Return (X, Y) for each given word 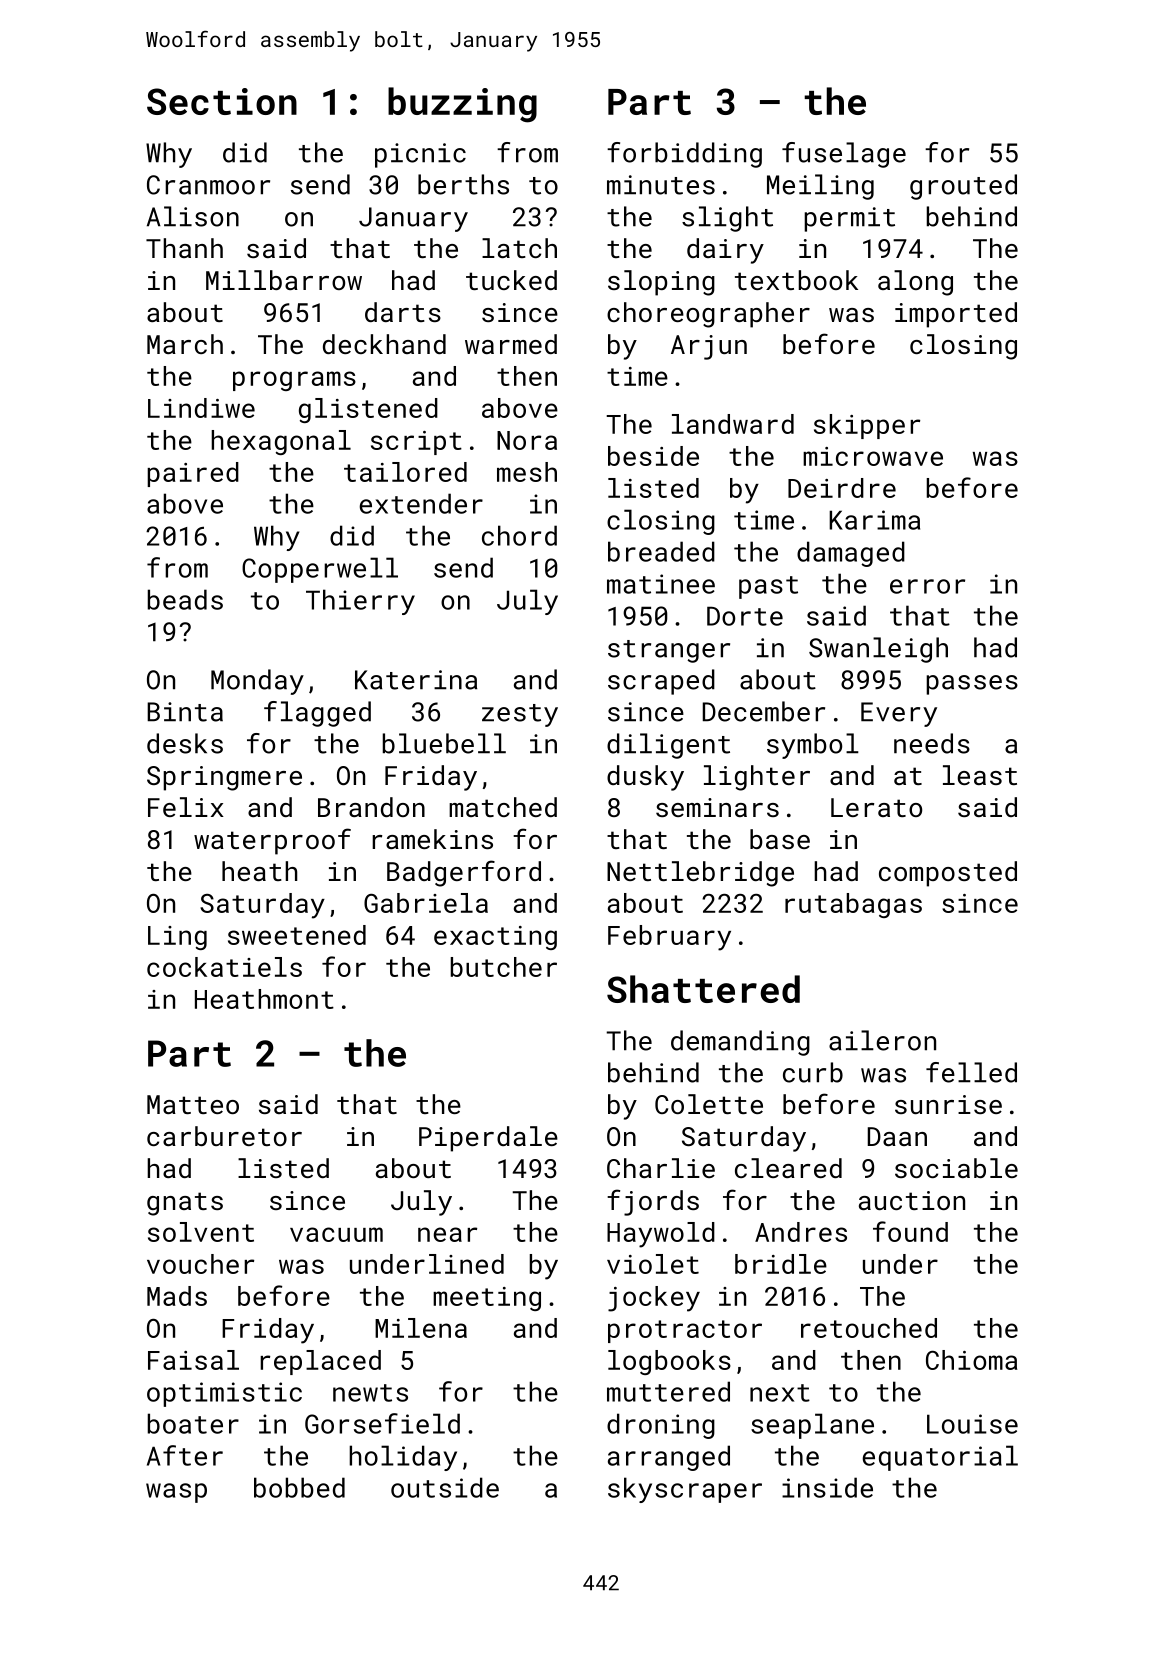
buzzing (462, 105)
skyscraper (685, 1490)
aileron (882, 1040)
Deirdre (842, 488)
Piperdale (488, 1139)
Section (222, 101)
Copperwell (320, 570)
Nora (527, 440)
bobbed (299, 1487)
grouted (963, 187)
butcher (504, 967)
